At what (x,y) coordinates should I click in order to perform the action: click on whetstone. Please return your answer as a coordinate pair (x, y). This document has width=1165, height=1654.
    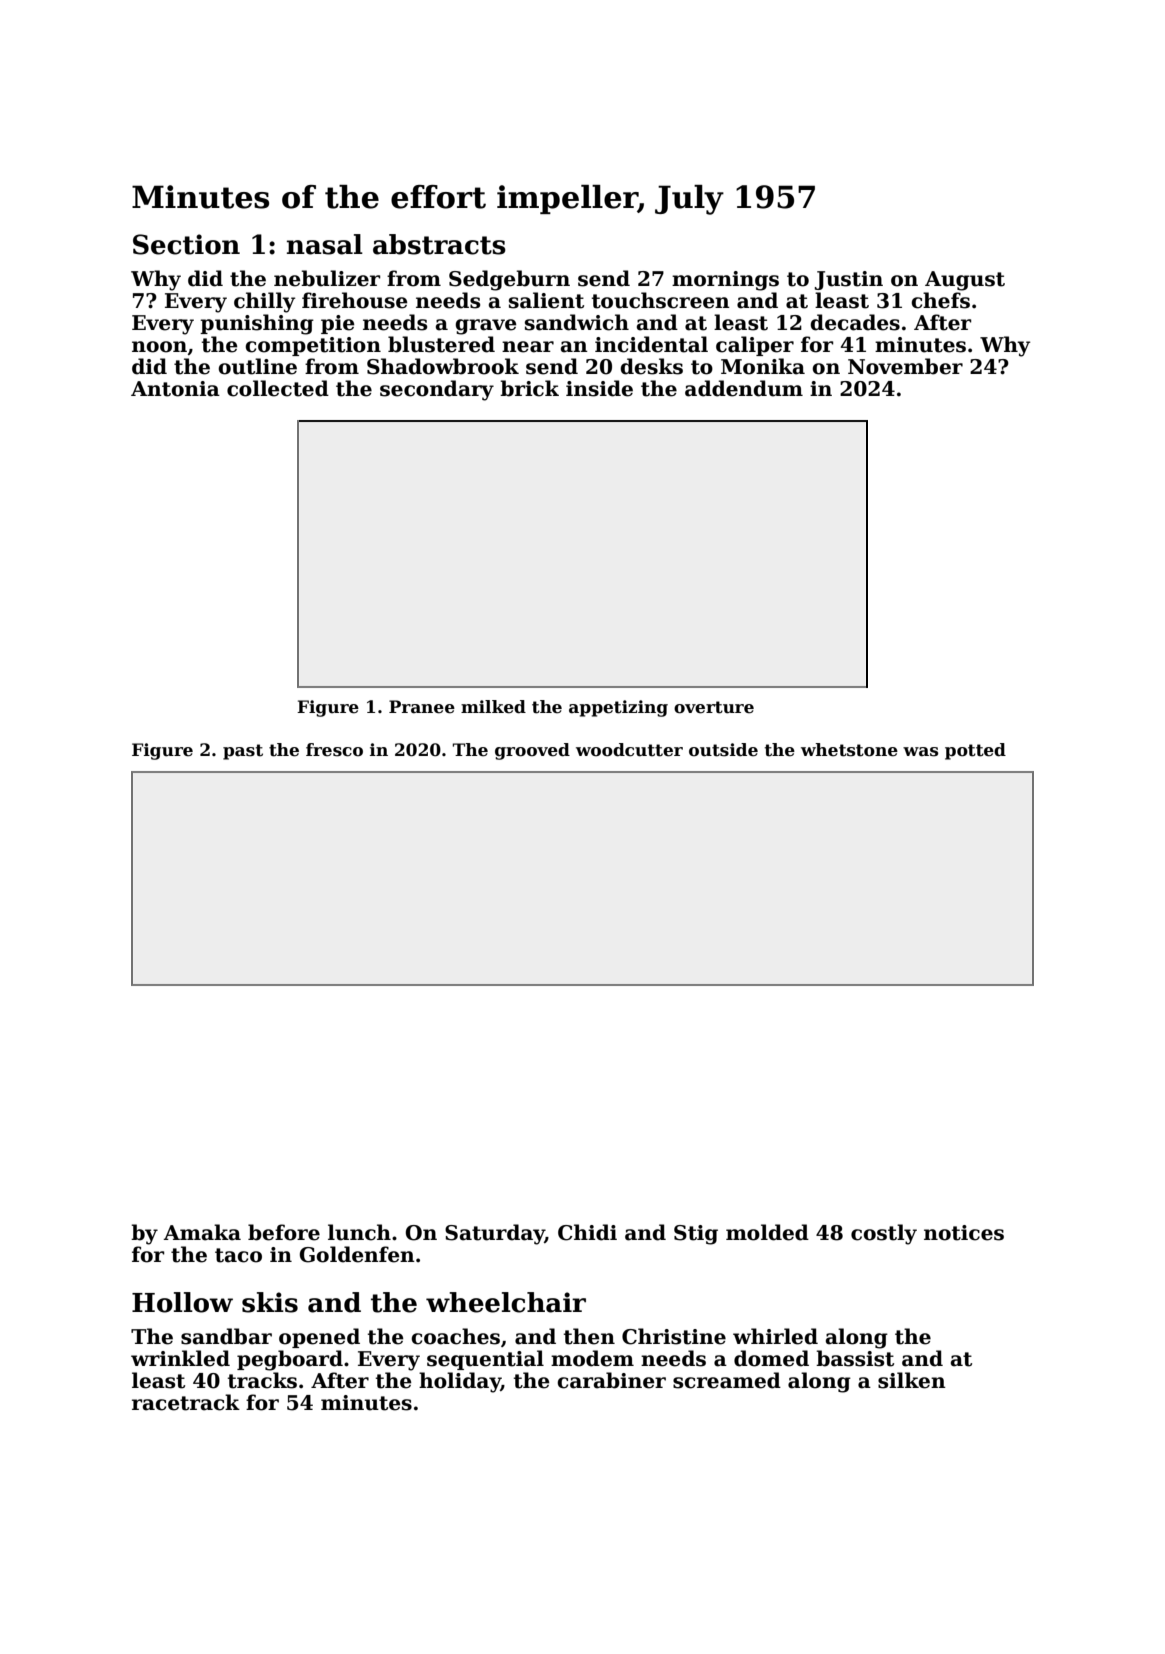
    Looking at the image, I should click on (849, 750).
